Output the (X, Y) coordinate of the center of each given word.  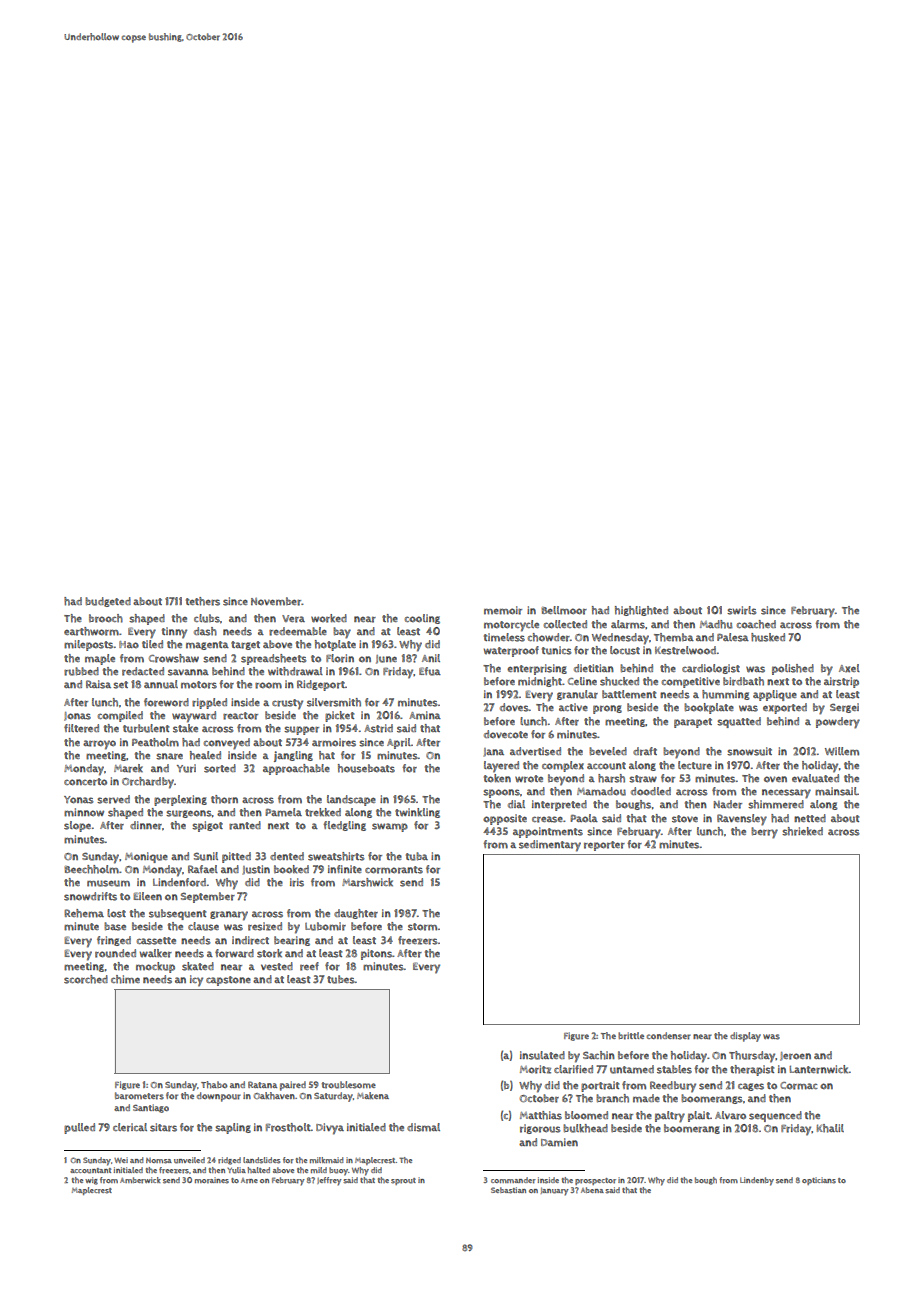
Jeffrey (329, 1181)
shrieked (802, 831)
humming (726, 695)
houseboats (366, 768)
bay (342, 633)
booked (291, 869)
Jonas (77, 716)
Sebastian (508, 1190)
